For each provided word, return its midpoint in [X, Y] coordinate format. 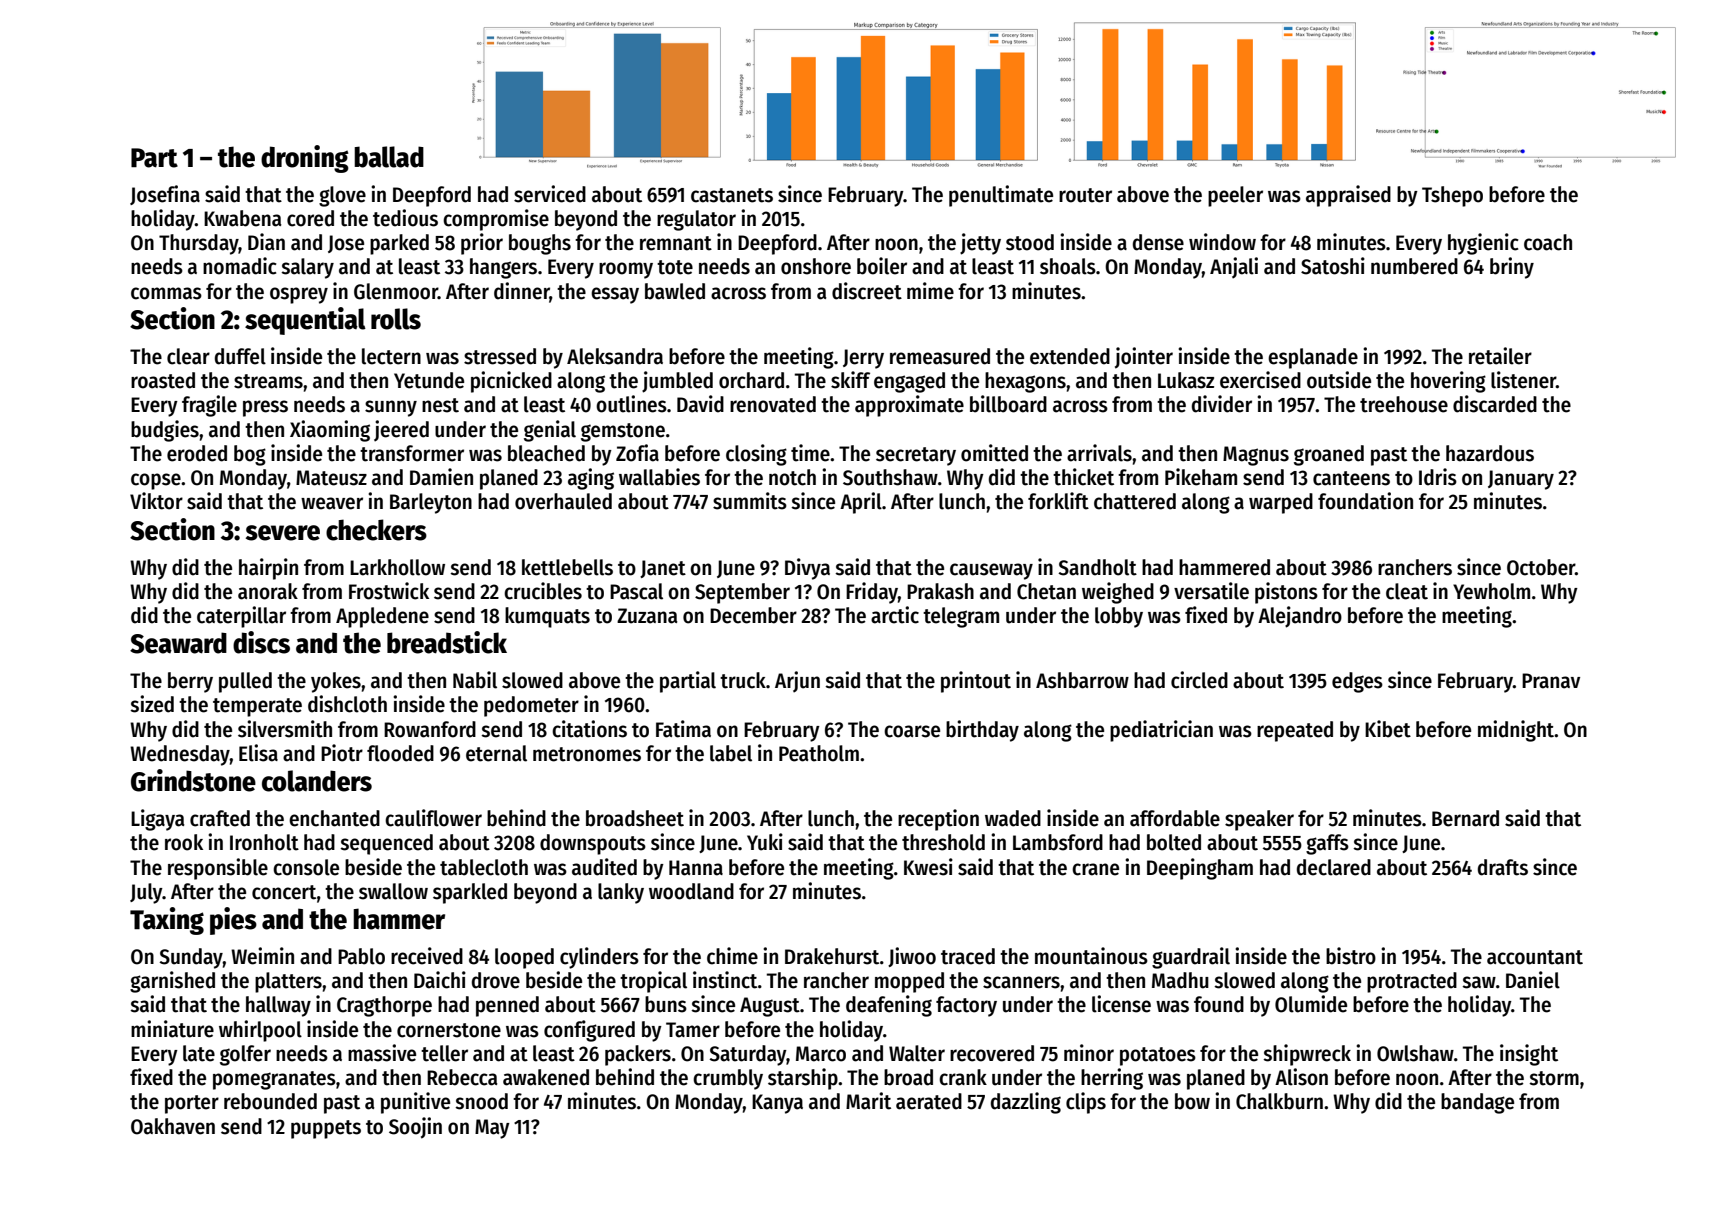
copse [156, 481]
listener [1523, 380]
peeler [1235, 196]
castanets [732, 195]
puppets [326, 1129]
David [700, 404]
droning [305, 159]
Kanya [777, 1104]
